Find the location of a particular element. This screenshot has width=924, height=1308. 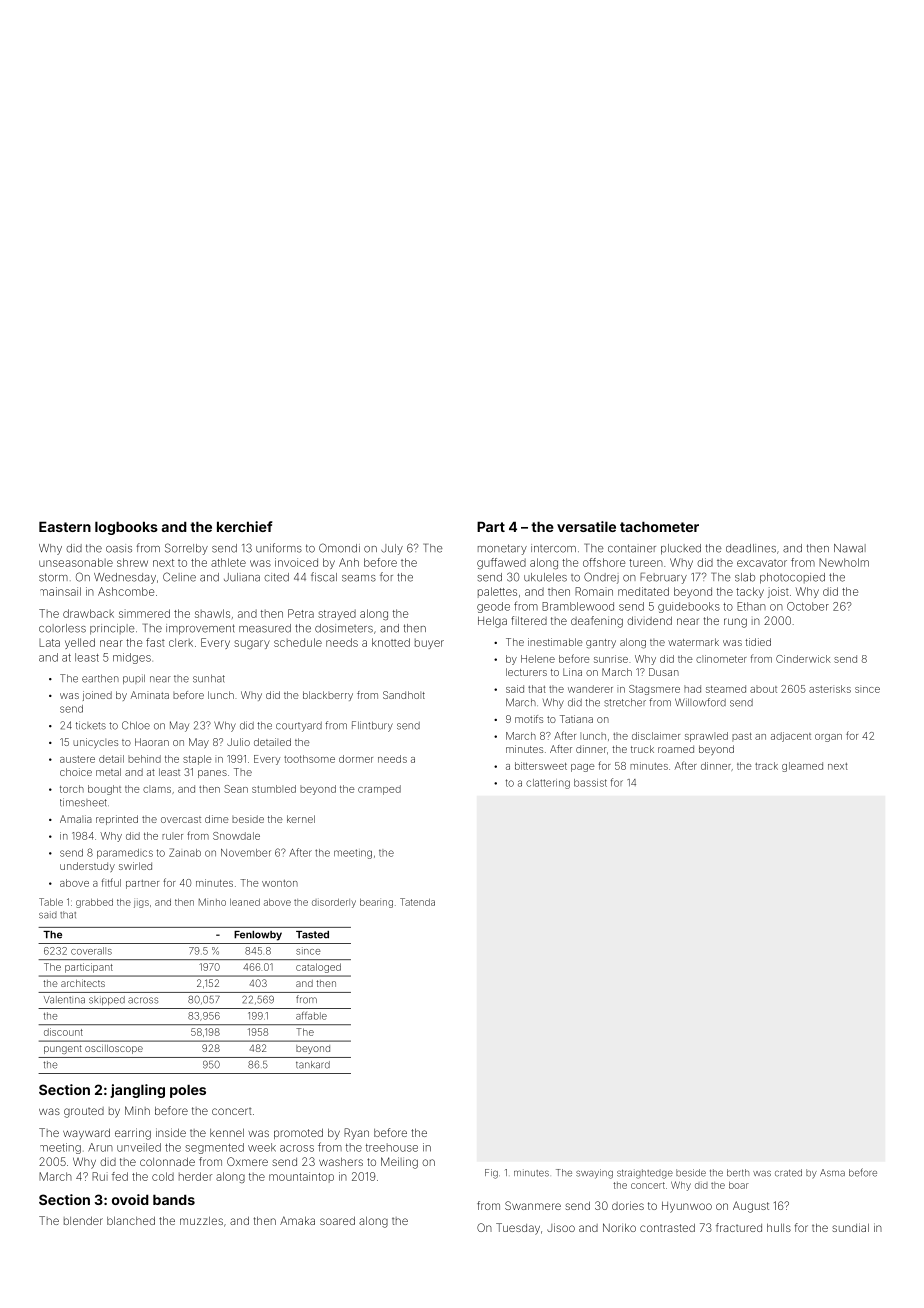

swaying is located at coordinates (594, 1174).
